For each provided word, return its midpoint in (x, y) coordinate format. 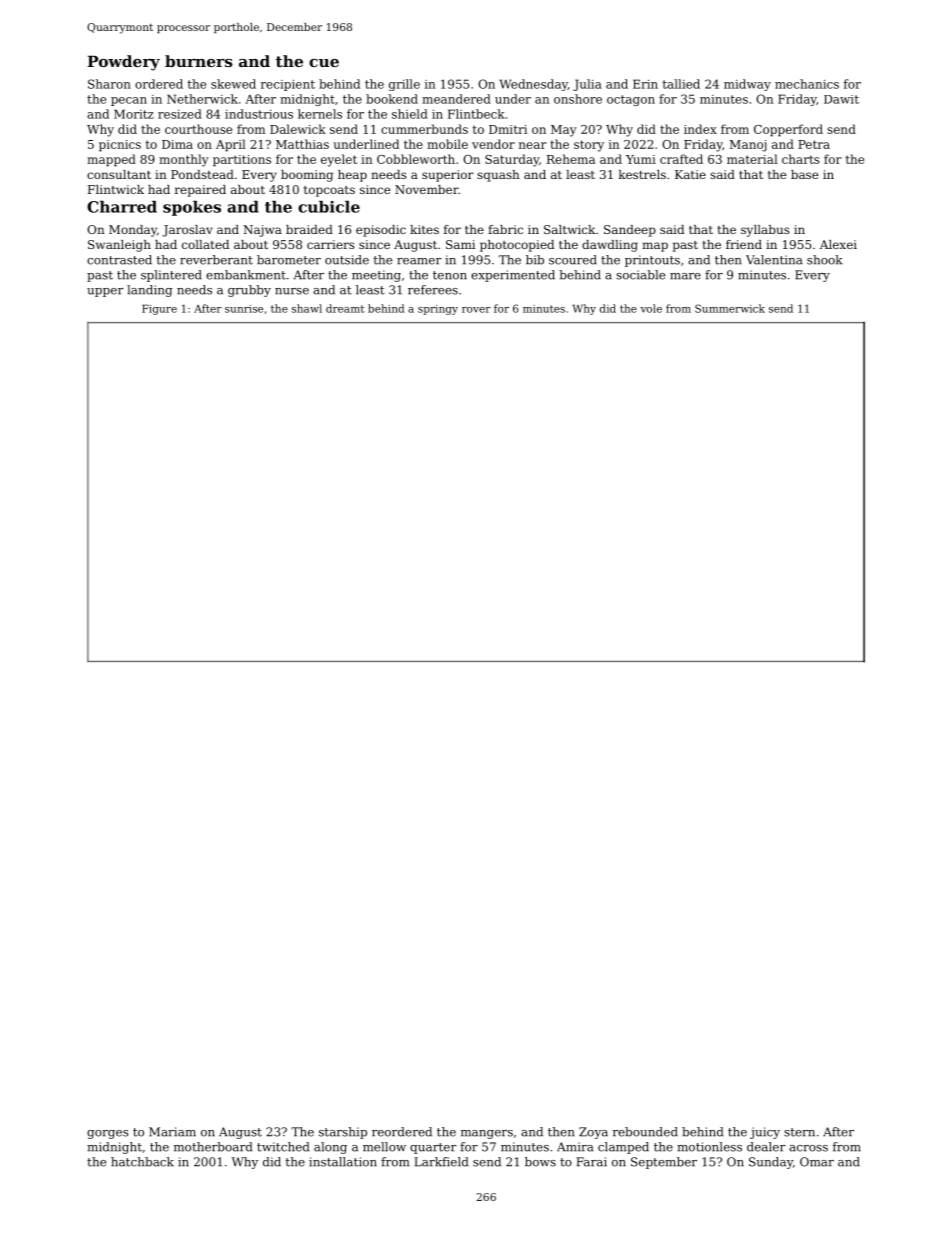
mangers (487, 1134)
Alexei (838, 244)
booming (307, 176)
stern (799, 1132)
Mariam (172, 1132)
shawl (307, 308)
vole (651, 308)
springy (438, 310)
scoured (573, 260)
